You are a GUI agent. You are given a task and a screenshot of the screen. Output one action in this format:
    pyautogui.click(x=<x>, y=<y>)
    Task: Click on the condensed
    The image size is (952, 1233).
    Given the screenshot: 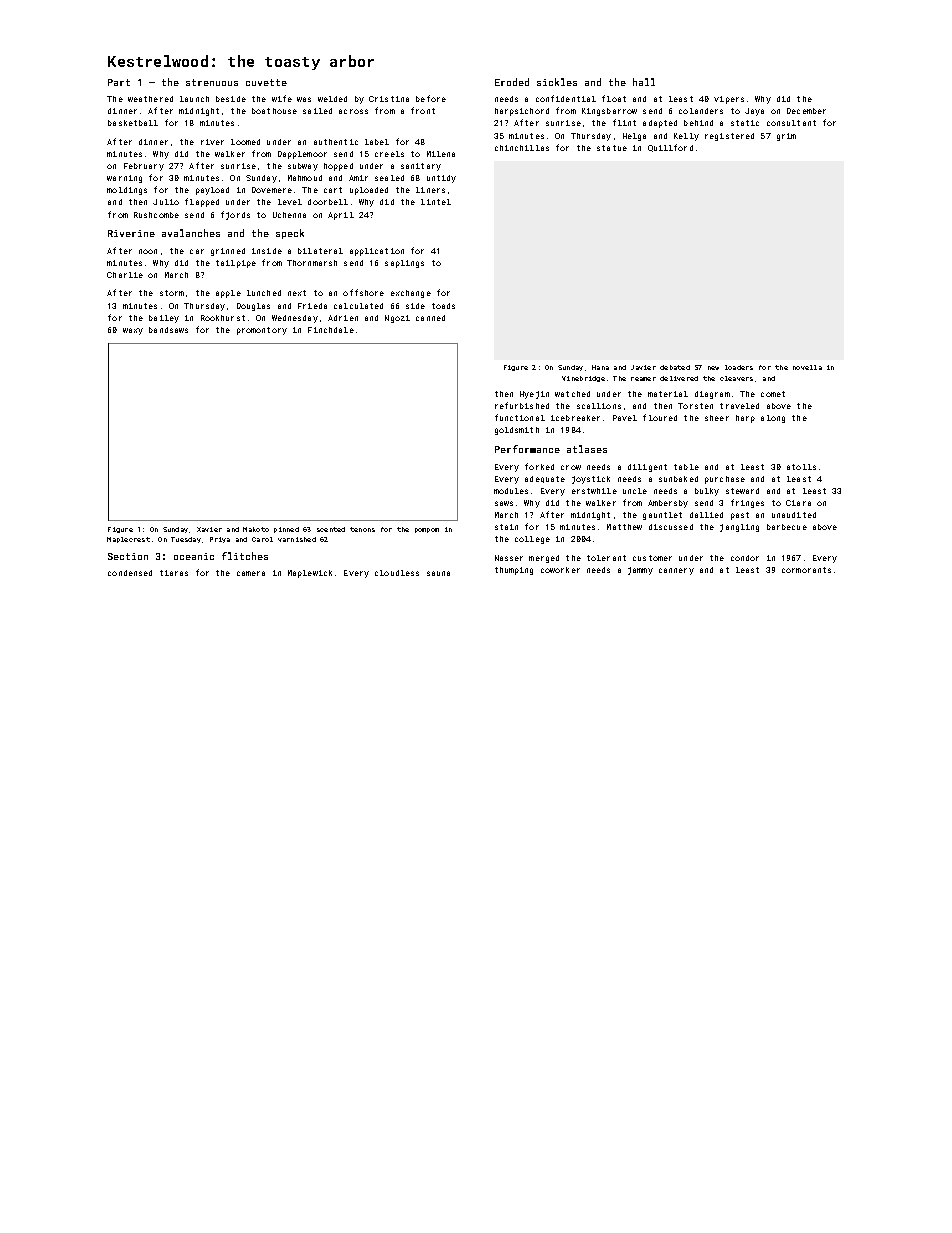 What is the action you would take?
    pyautogui.click(x=130, y=573)
